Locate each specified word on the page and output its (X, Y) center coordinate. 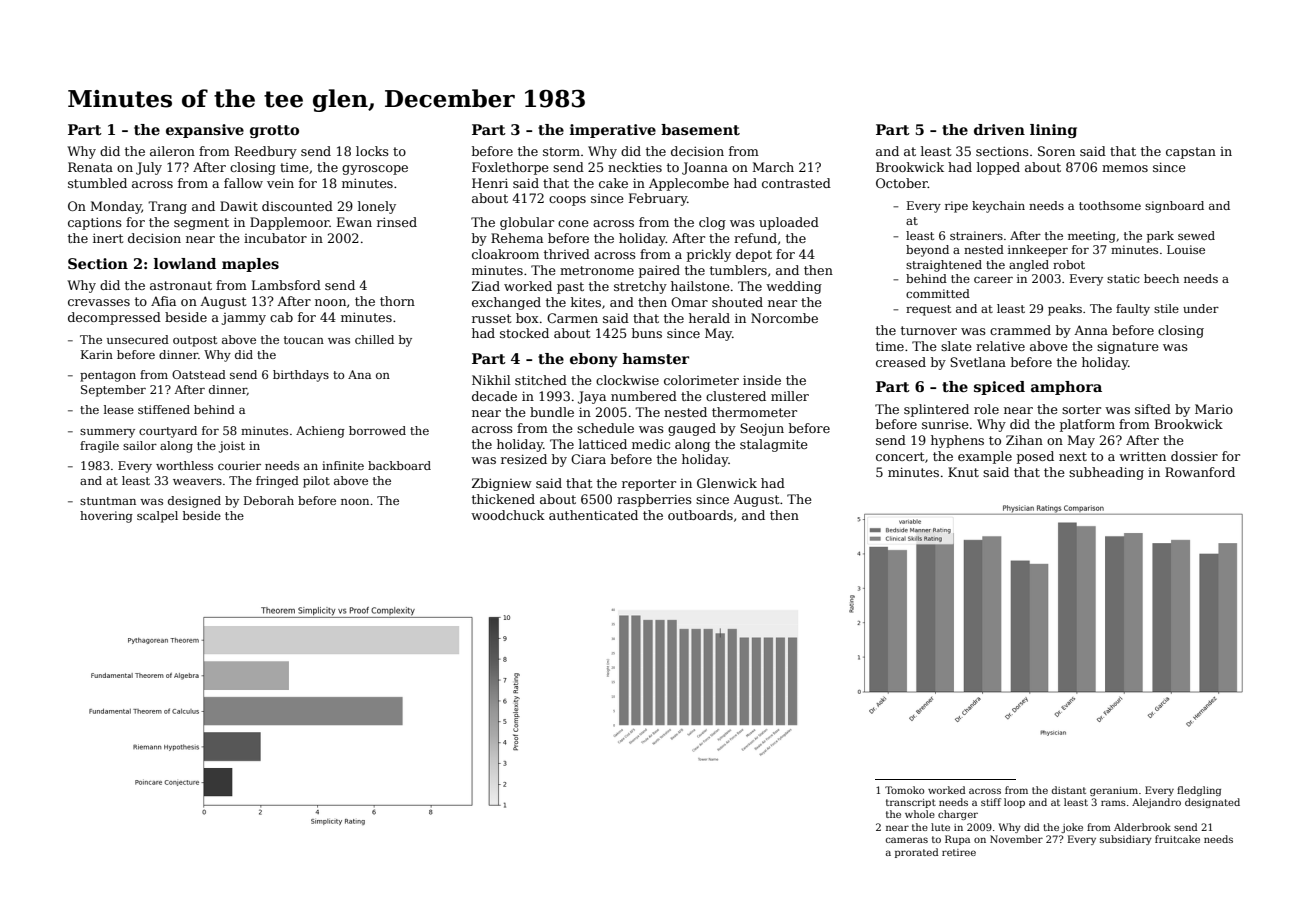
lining (1053, 131)
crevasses (99, 302)
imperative (613, 131)
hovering (106, 517)
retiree (959, 852)
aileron (172, 151)
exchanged (506, 303)
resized (524, 459)
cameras (907, 840)
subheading (1106, 473)
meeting (1092, 237)
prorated (916, 853)
